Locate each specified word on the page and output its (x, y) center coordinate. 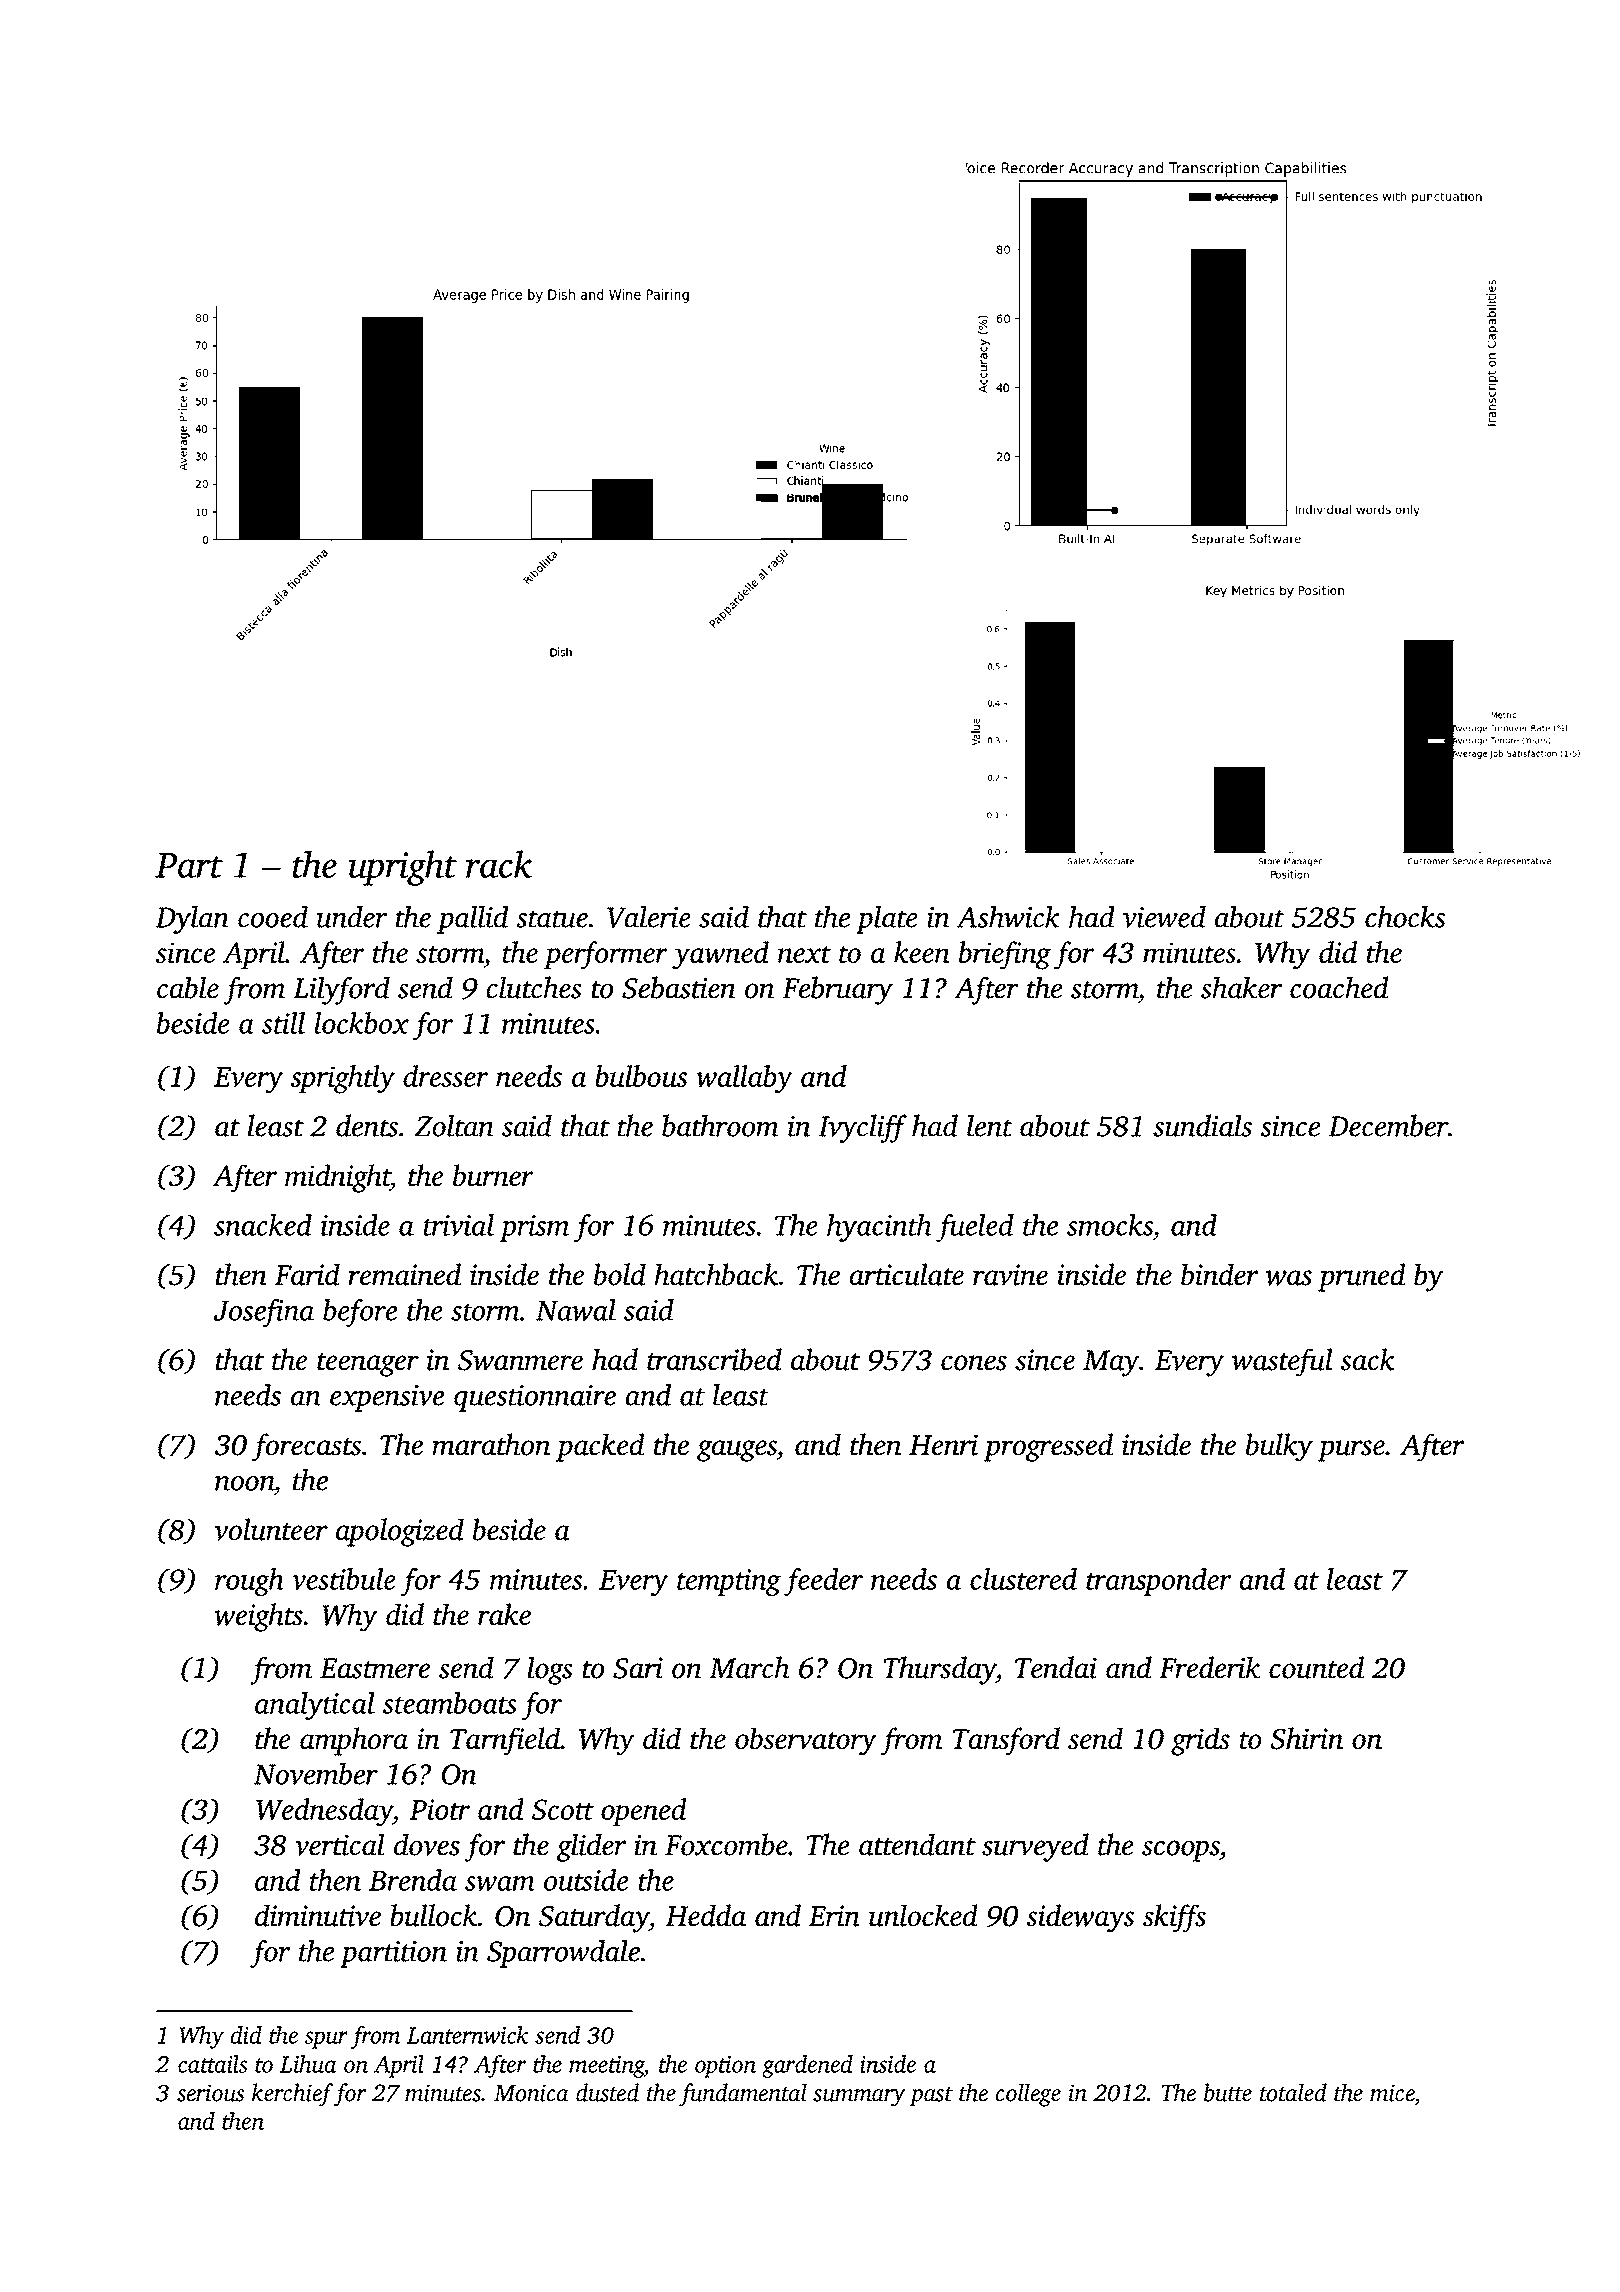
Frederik (1209, 1667)
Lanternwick (468, 2035)
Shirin (1306, 1738)
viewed (1164, 917)
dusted (607, 2092)
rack (499, 864)
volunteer (271, 1529)
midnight (337, 1178)
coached (1339, 987)
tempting (729, 1582)
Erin (834, 1916)
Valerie (649, 917)
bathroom (720, 1125)
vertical (340, 1844)
